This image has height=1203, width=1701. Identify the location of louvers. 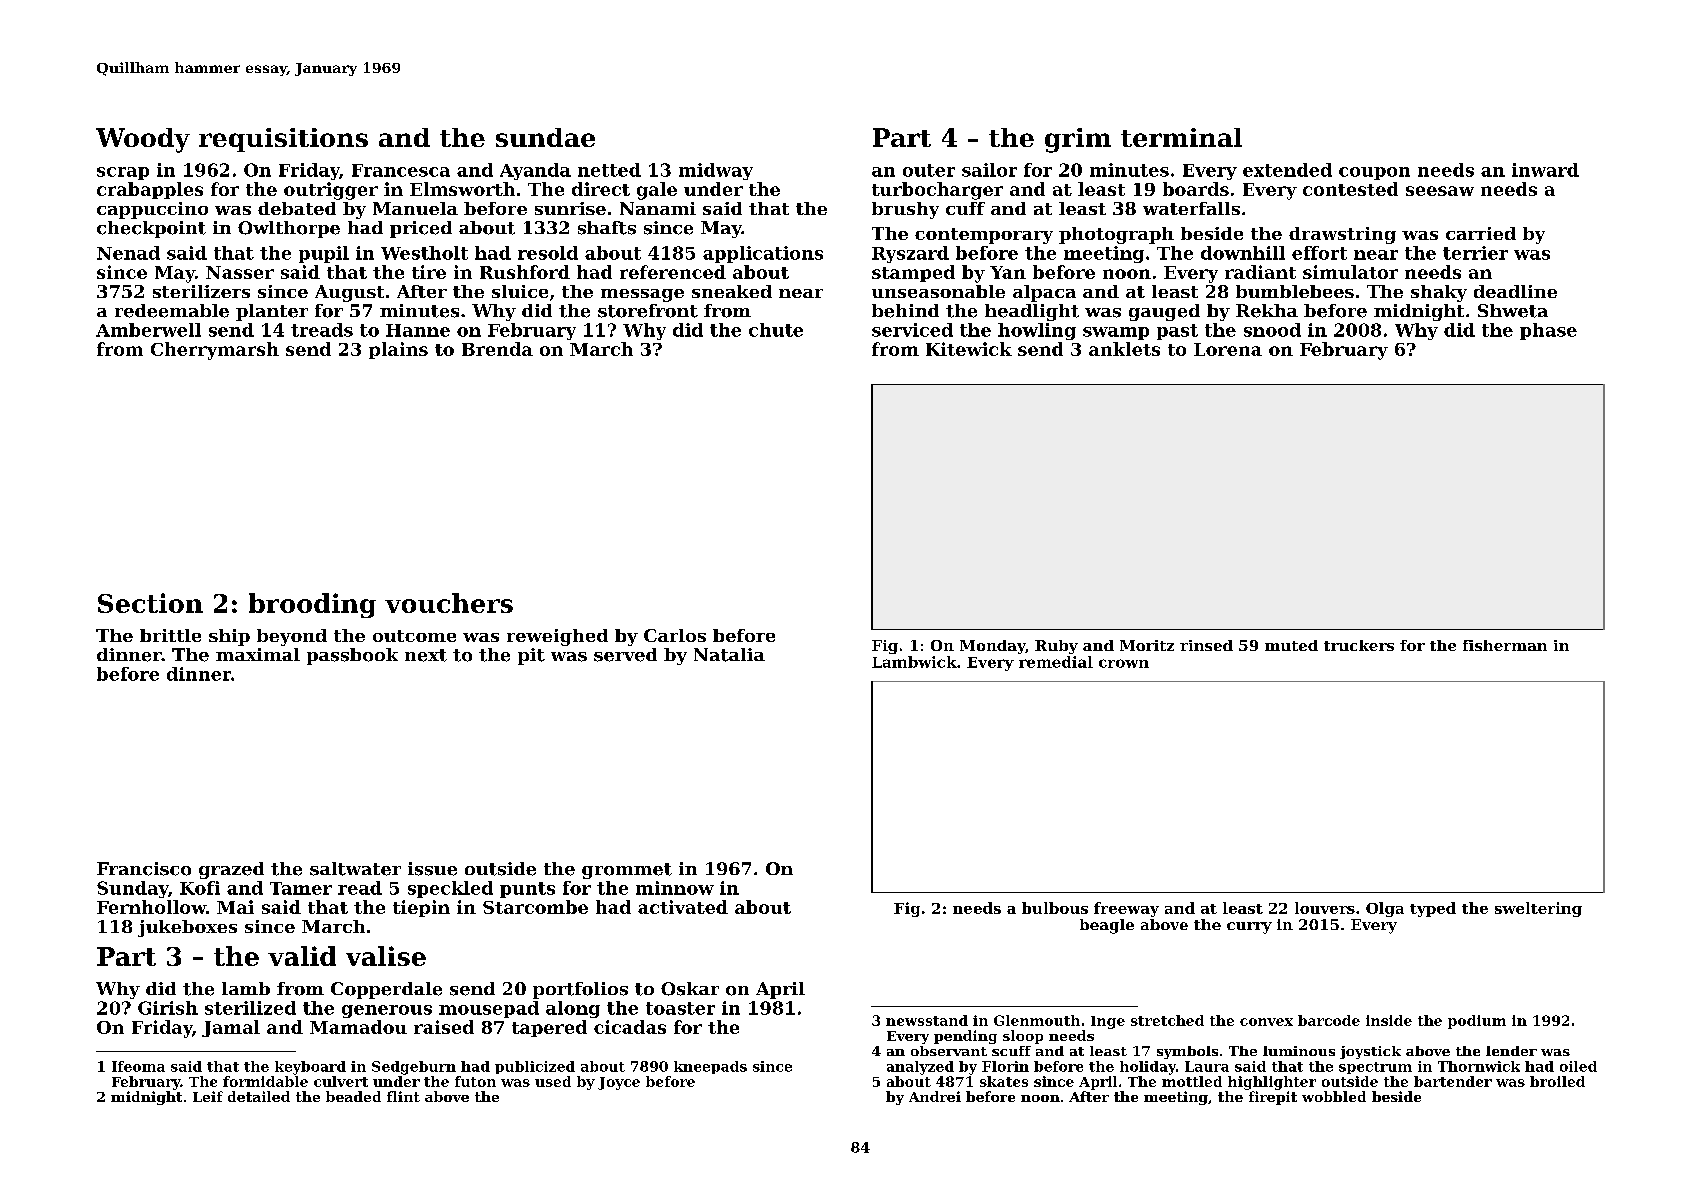
(1325, 908).
